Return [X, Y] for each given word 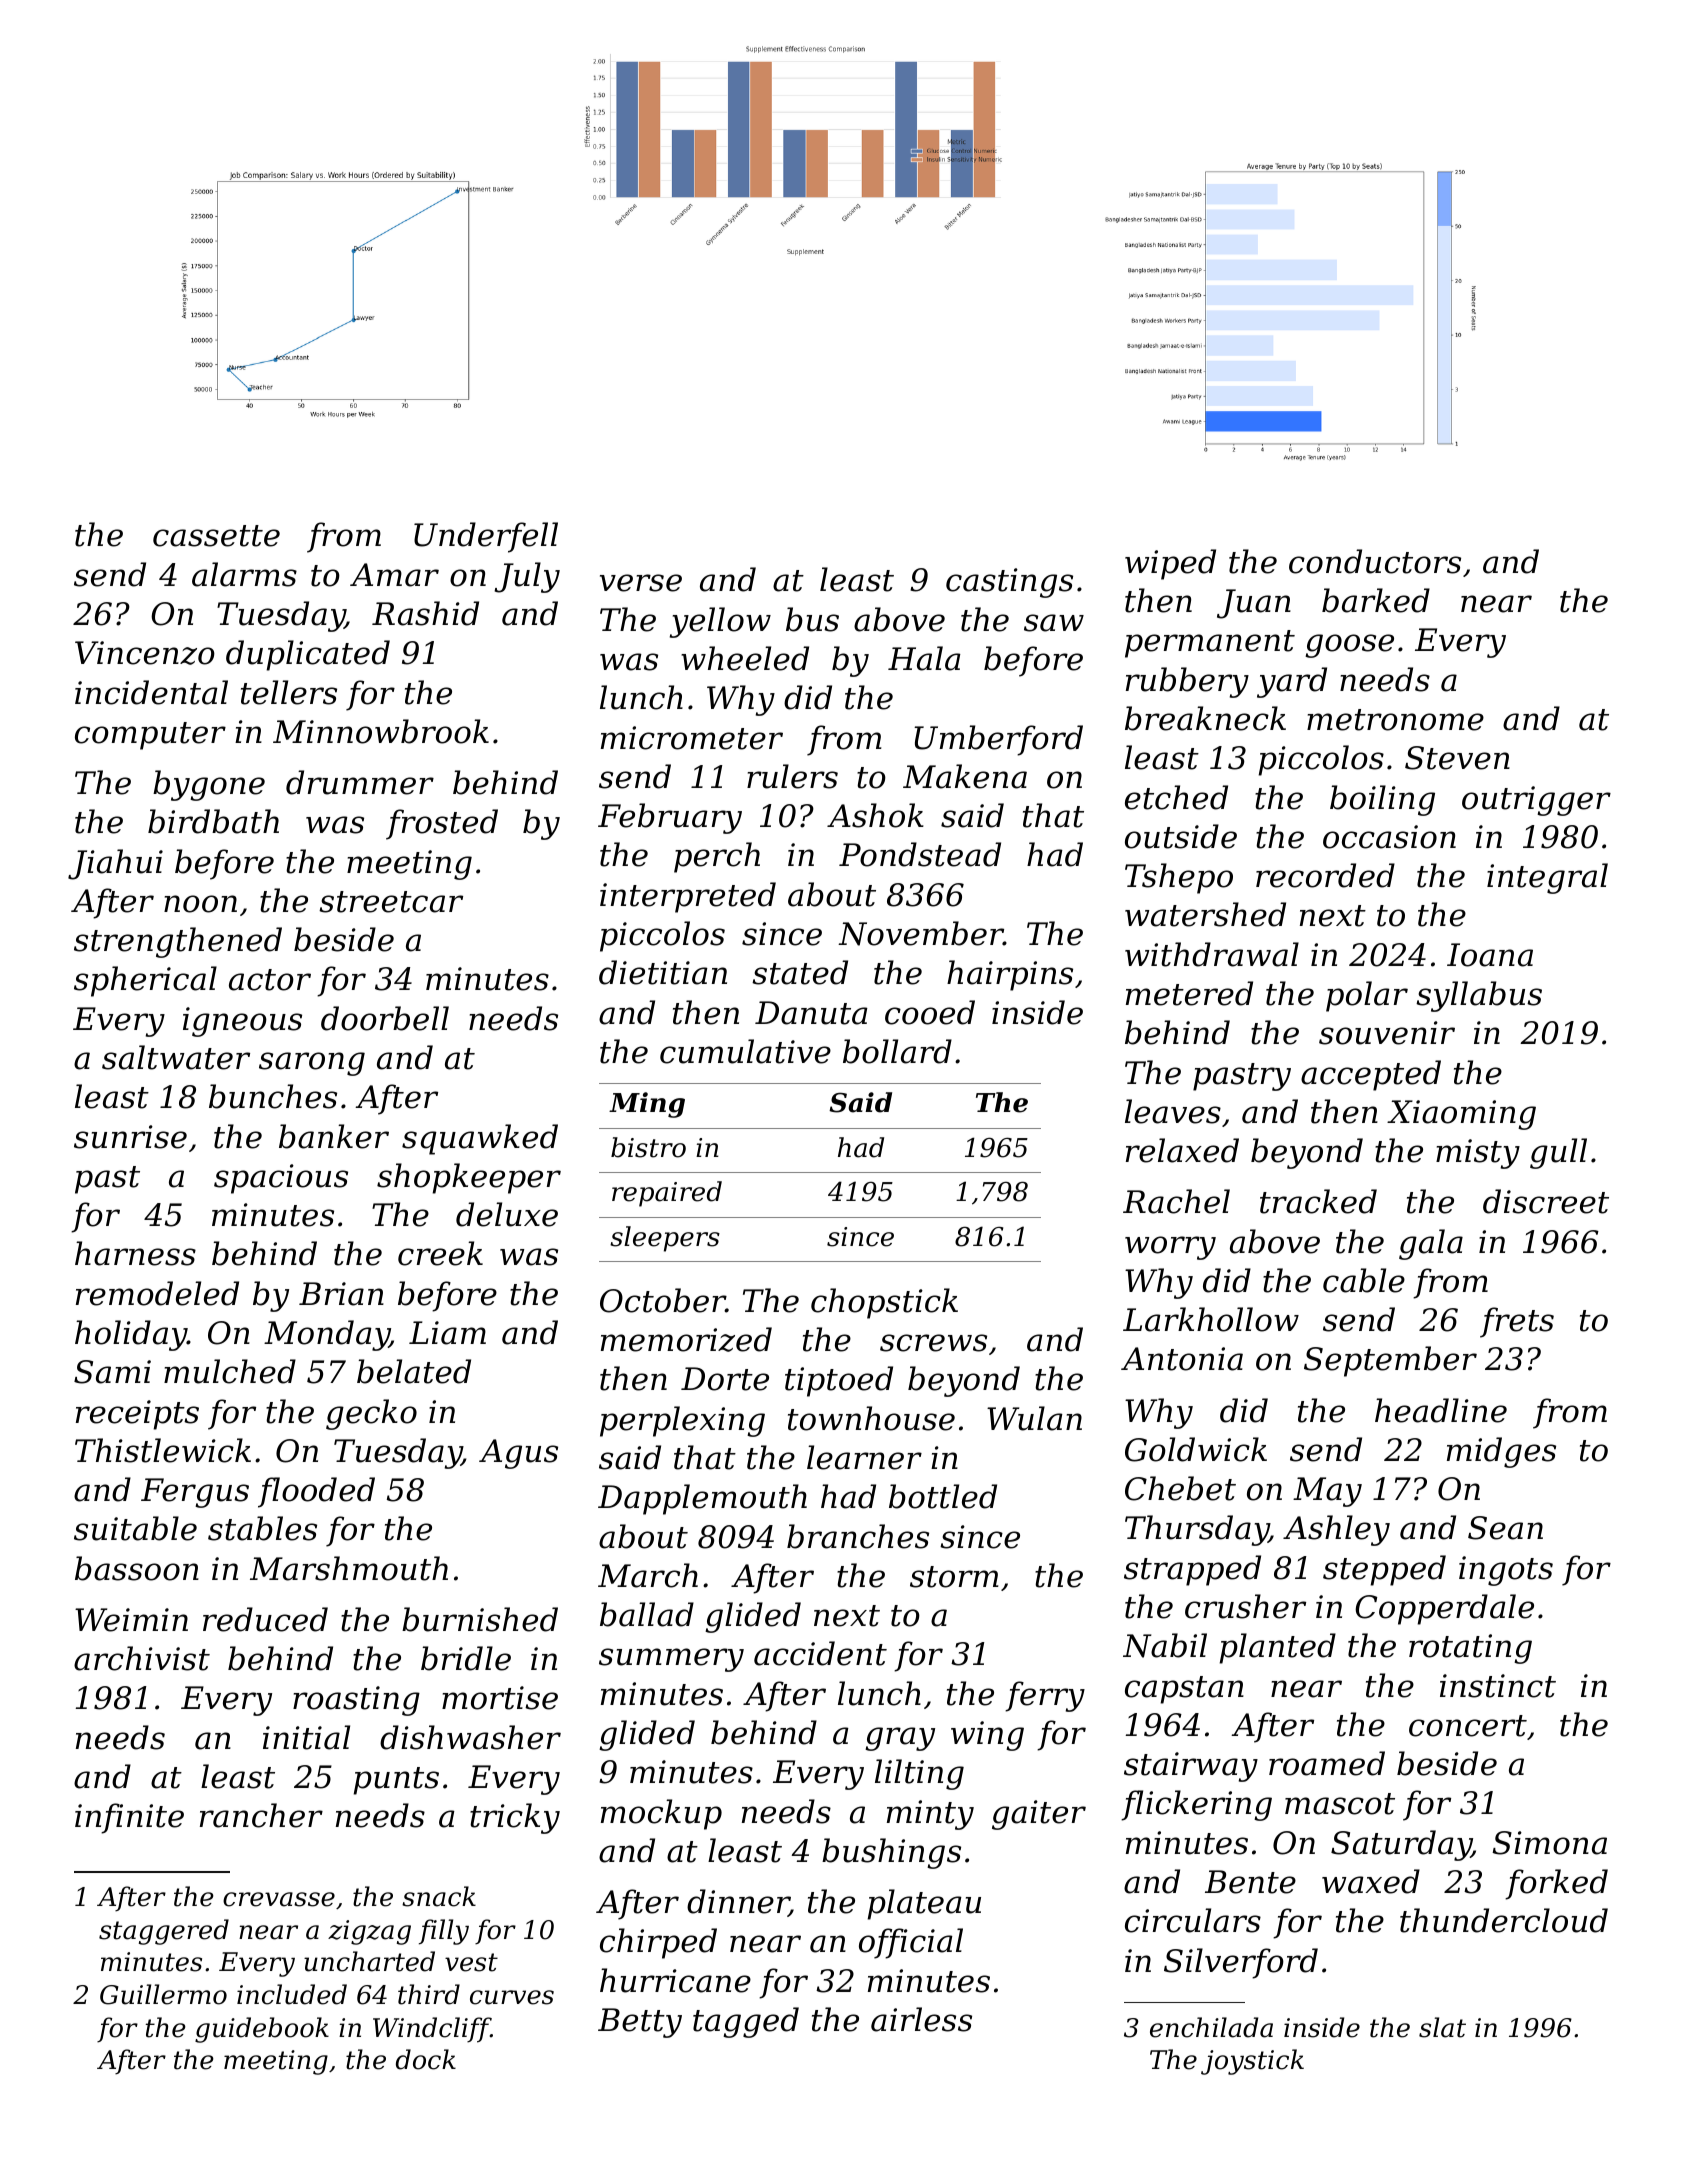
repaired [667, 1194]
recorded [1325, 875]
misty [1478, 1154]
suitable [135, 1528]
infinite [129, 1818]
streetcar [391, 902]
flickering [1196, 1805]
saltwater [176, 1057]
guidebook [262, 2030]
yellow [720, 622]
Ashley [1336, 1530]
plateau [924, 1904]
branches [858, 1536]
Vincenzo [145, 653]
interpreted [688, 897]
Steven [1457, 758]
